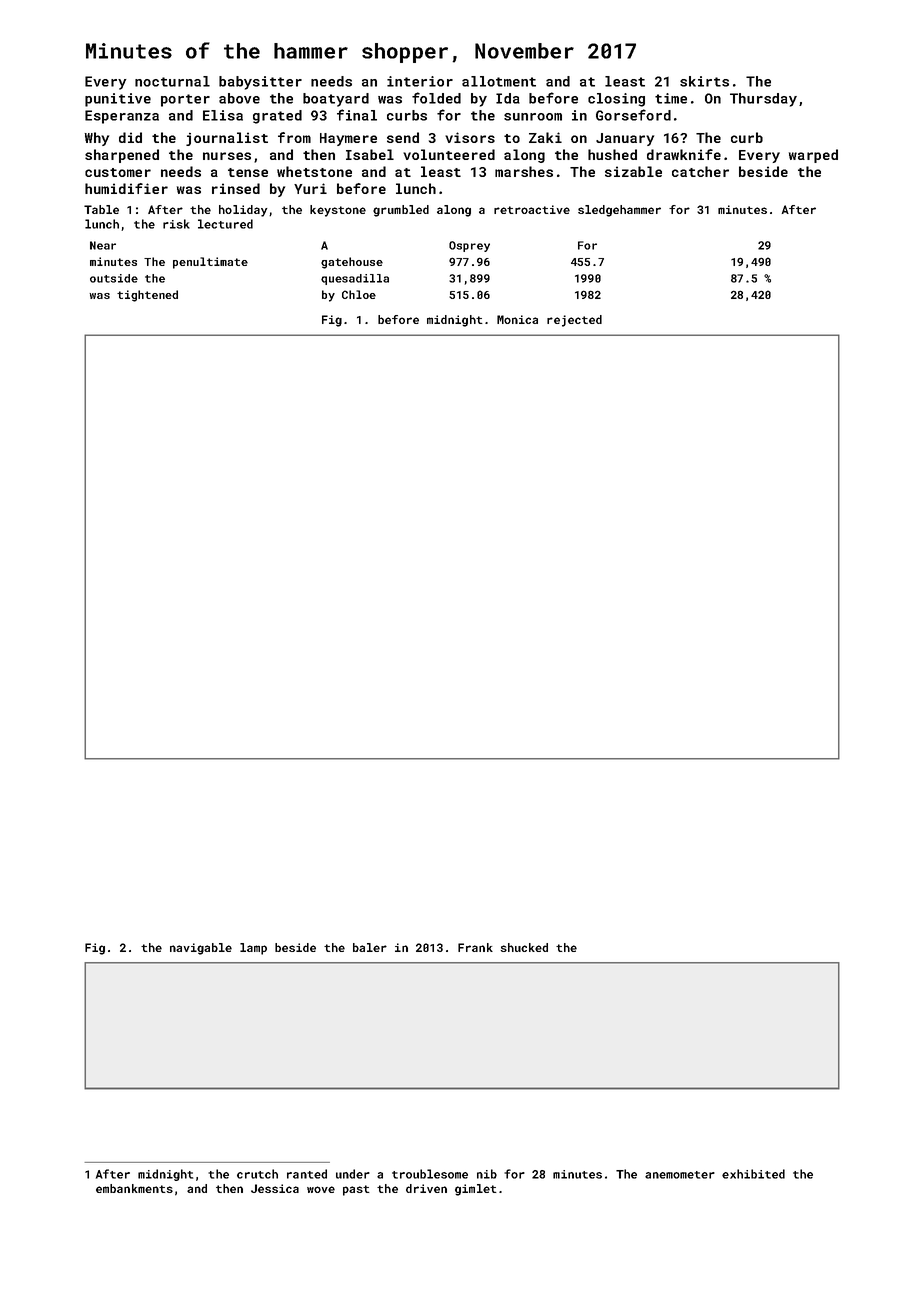 Image resolution: width=924 pixels, height=1308 pixels. I want to click on navigable, so click(201, 949).
